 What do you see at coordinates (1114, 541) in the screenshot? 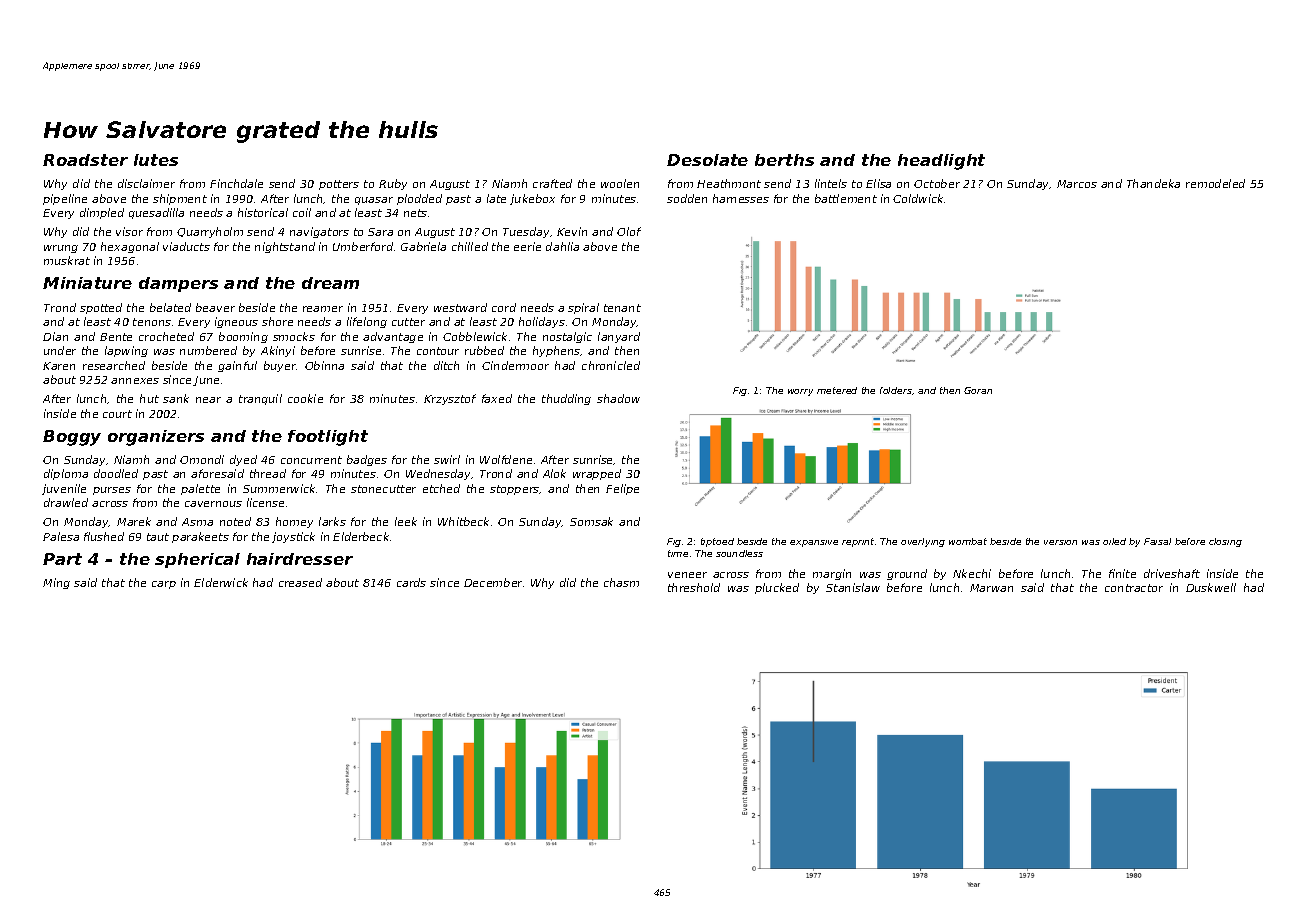
I see `oiled` at bounding box center [1114, 541].
